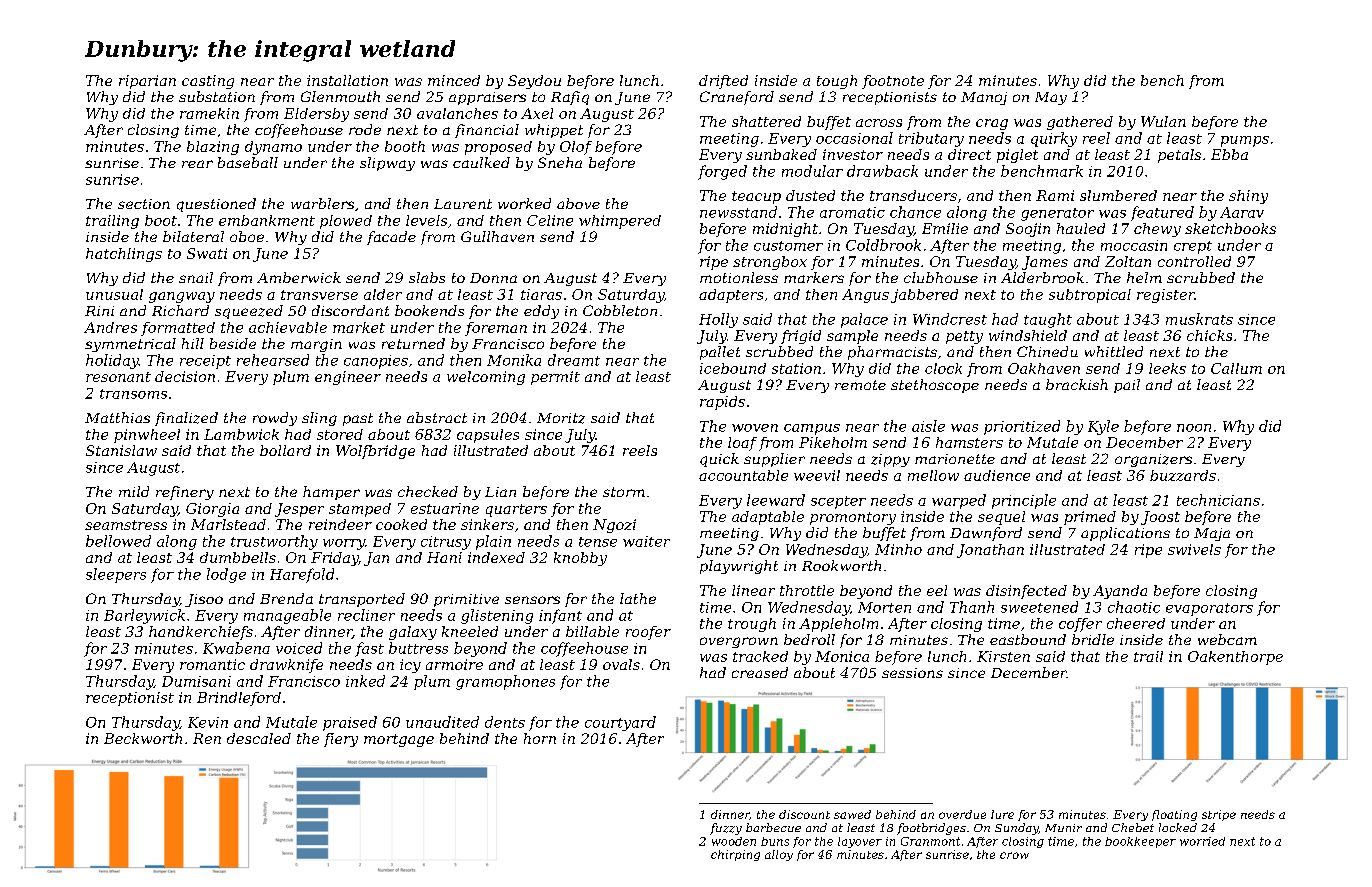 This screenshot has width=1372, height=887. I want to click on Sneha, so click(560, 162).
